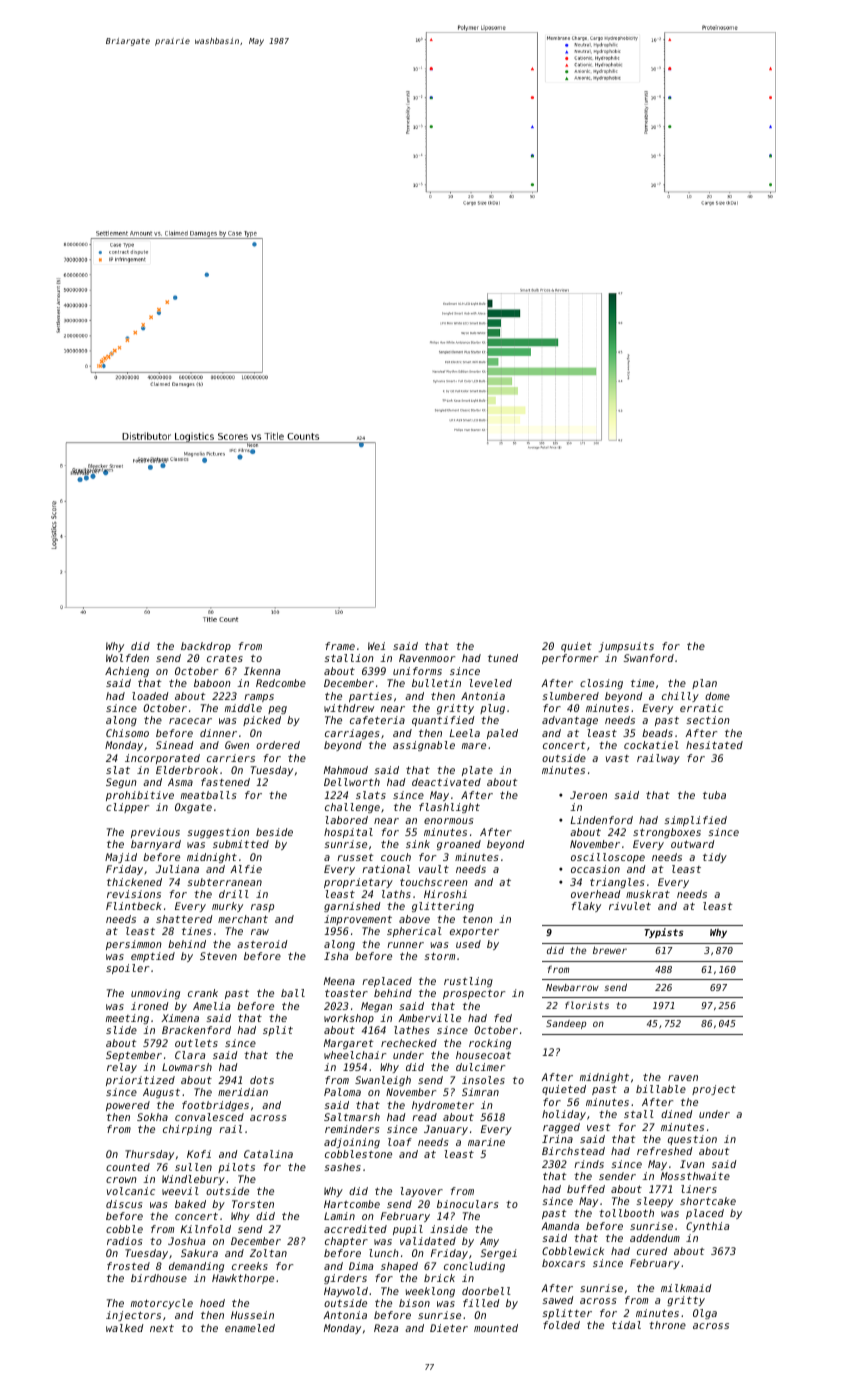  What do you see at coordinates (352, 1117) in the screenshot?
I see `Saltmarsh` at bounding box center [352, 1117].
